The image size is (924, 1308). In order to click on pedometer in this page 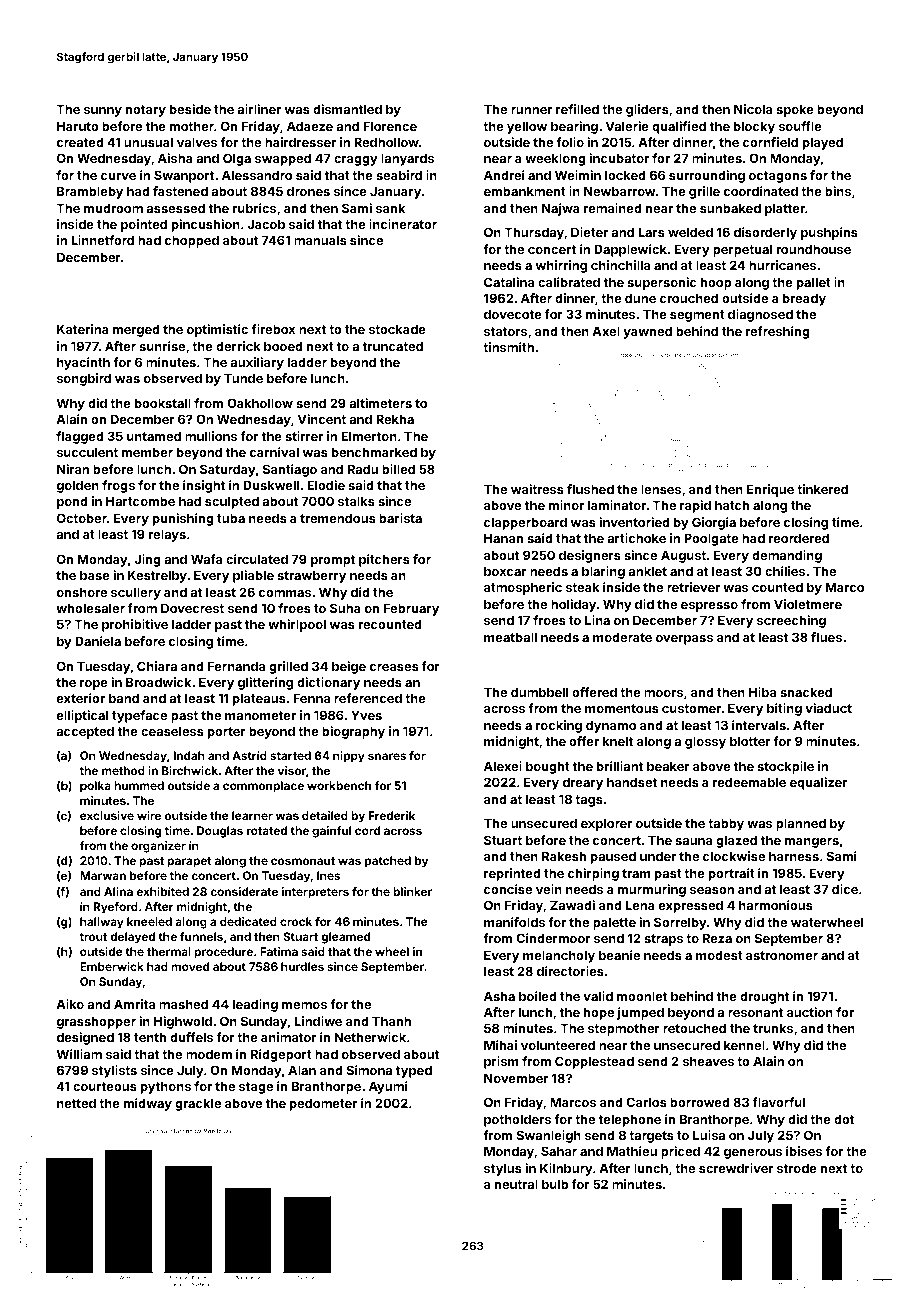, I will do `click(323, 1104)`.
